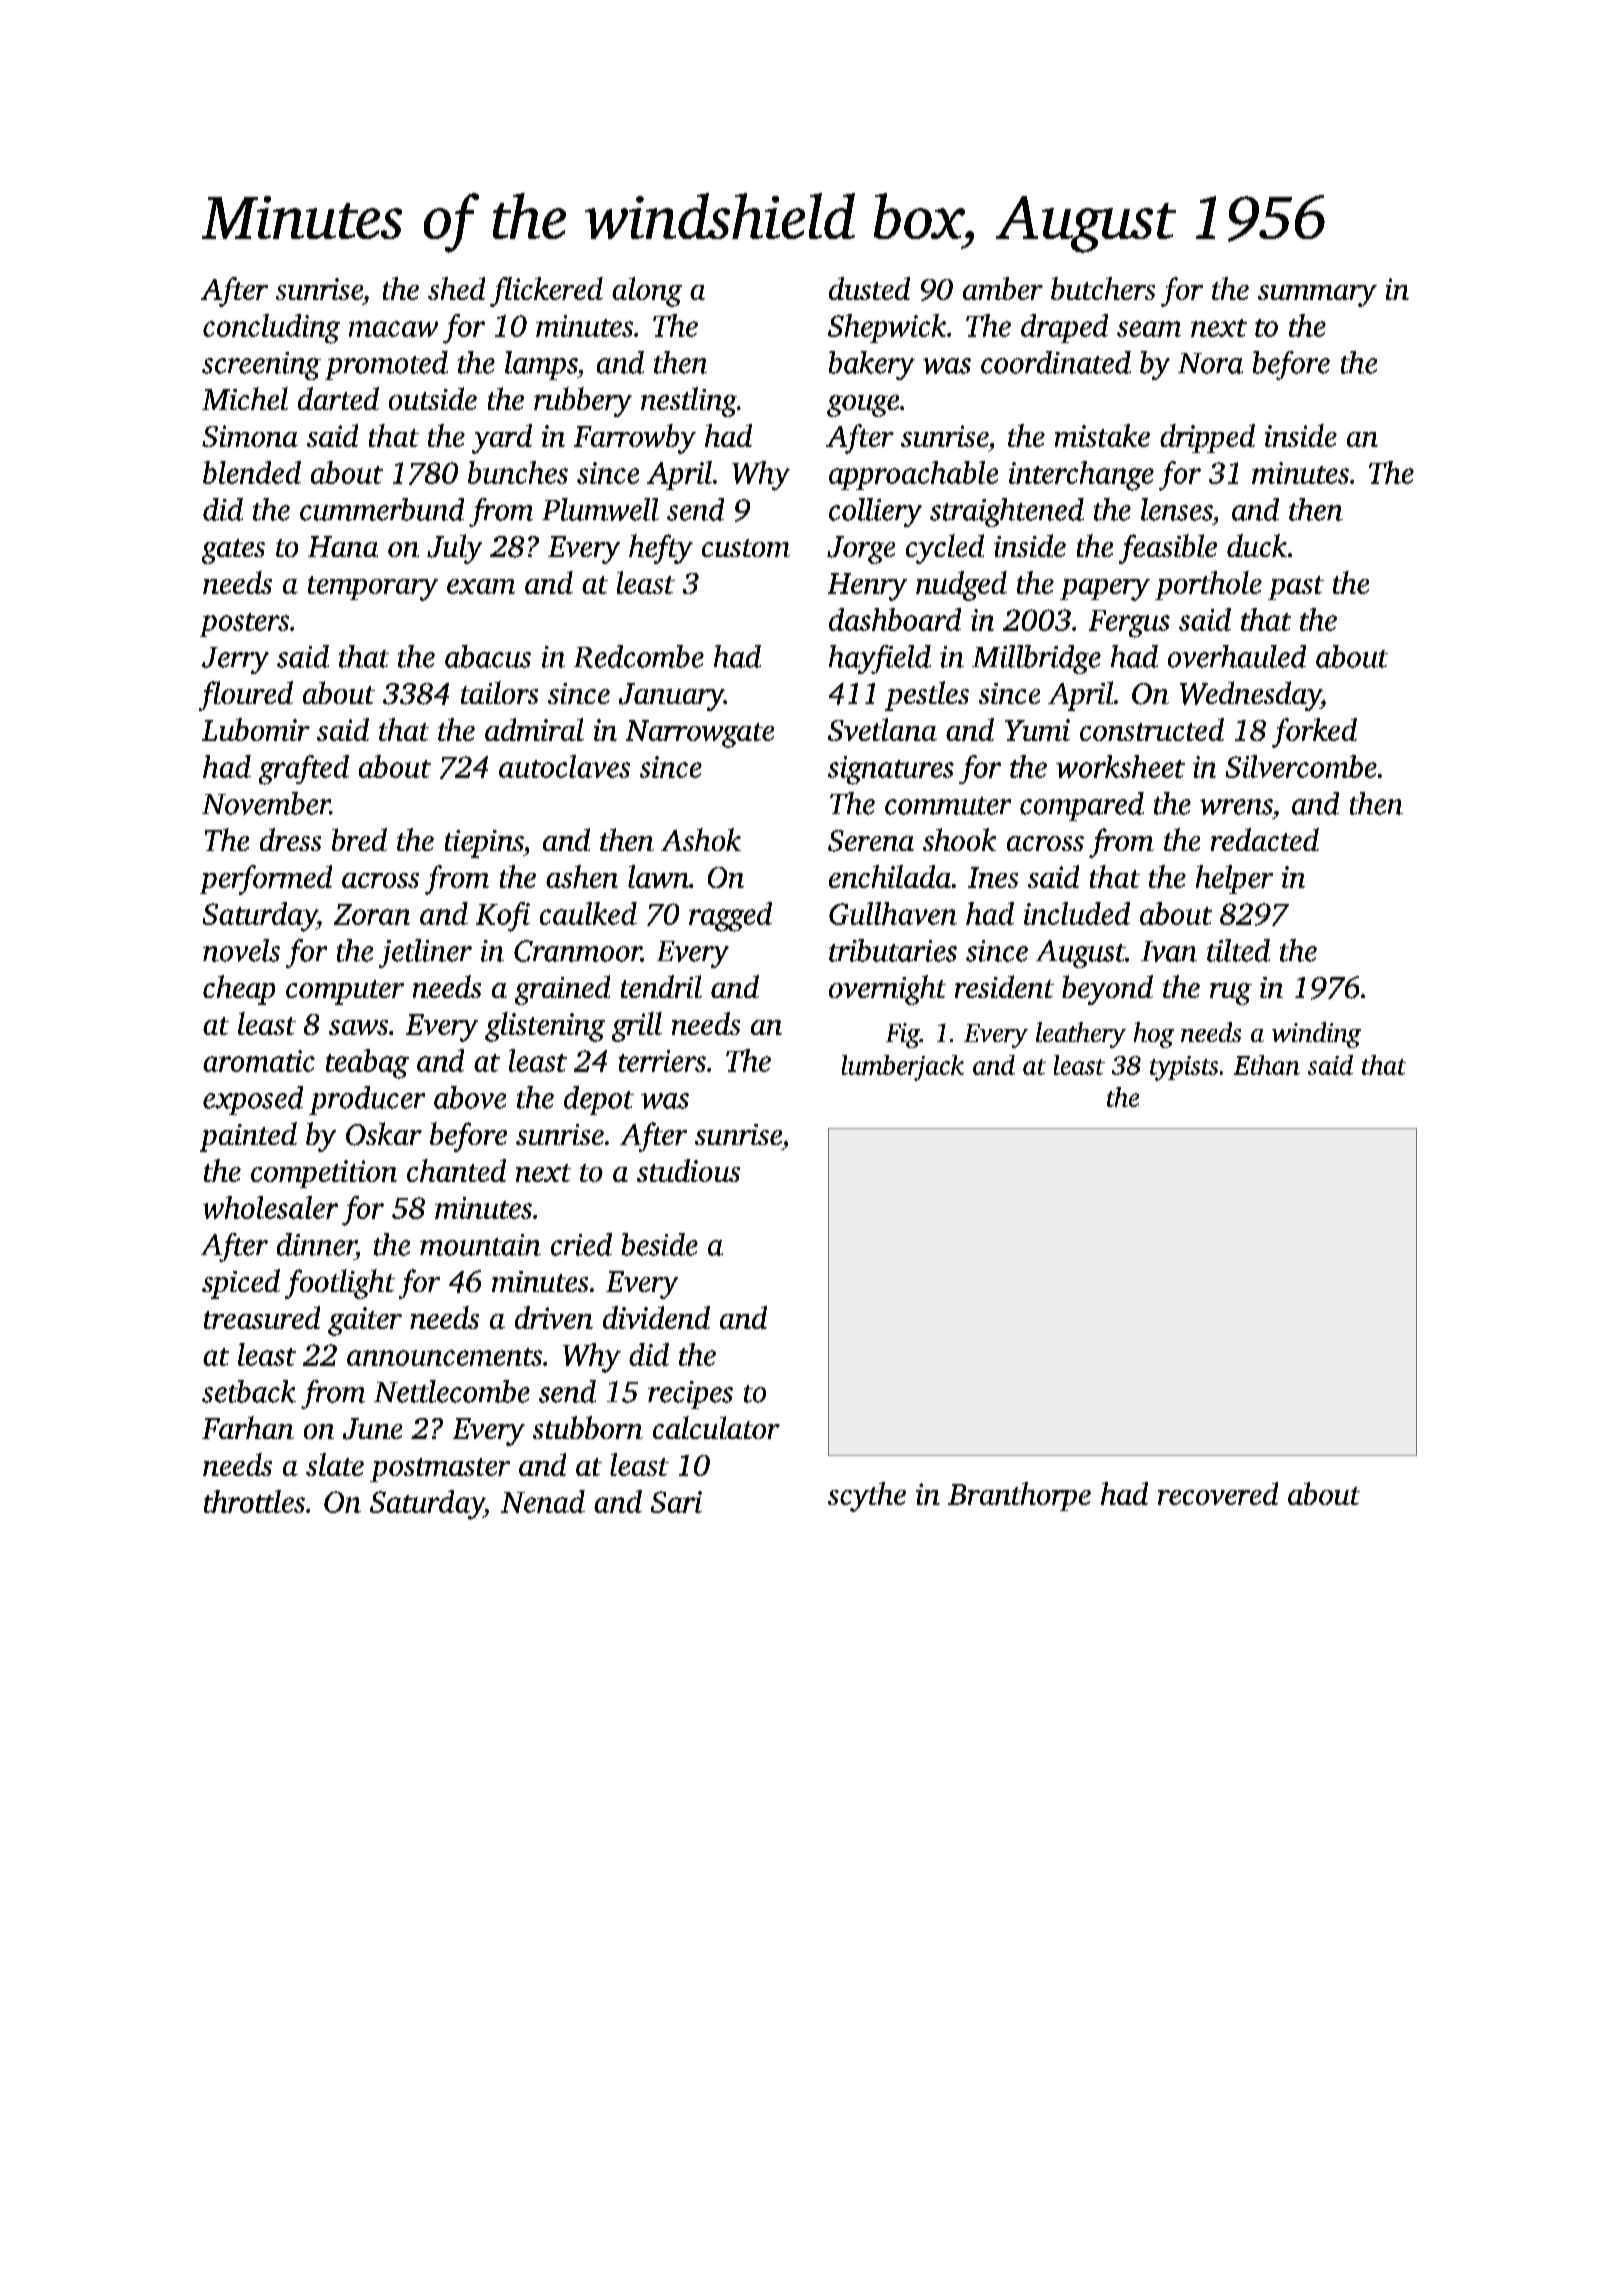 Image resolution: width=1620 pixels, height=2292 pixels. I want to click on flickered, so click(546, 292).
